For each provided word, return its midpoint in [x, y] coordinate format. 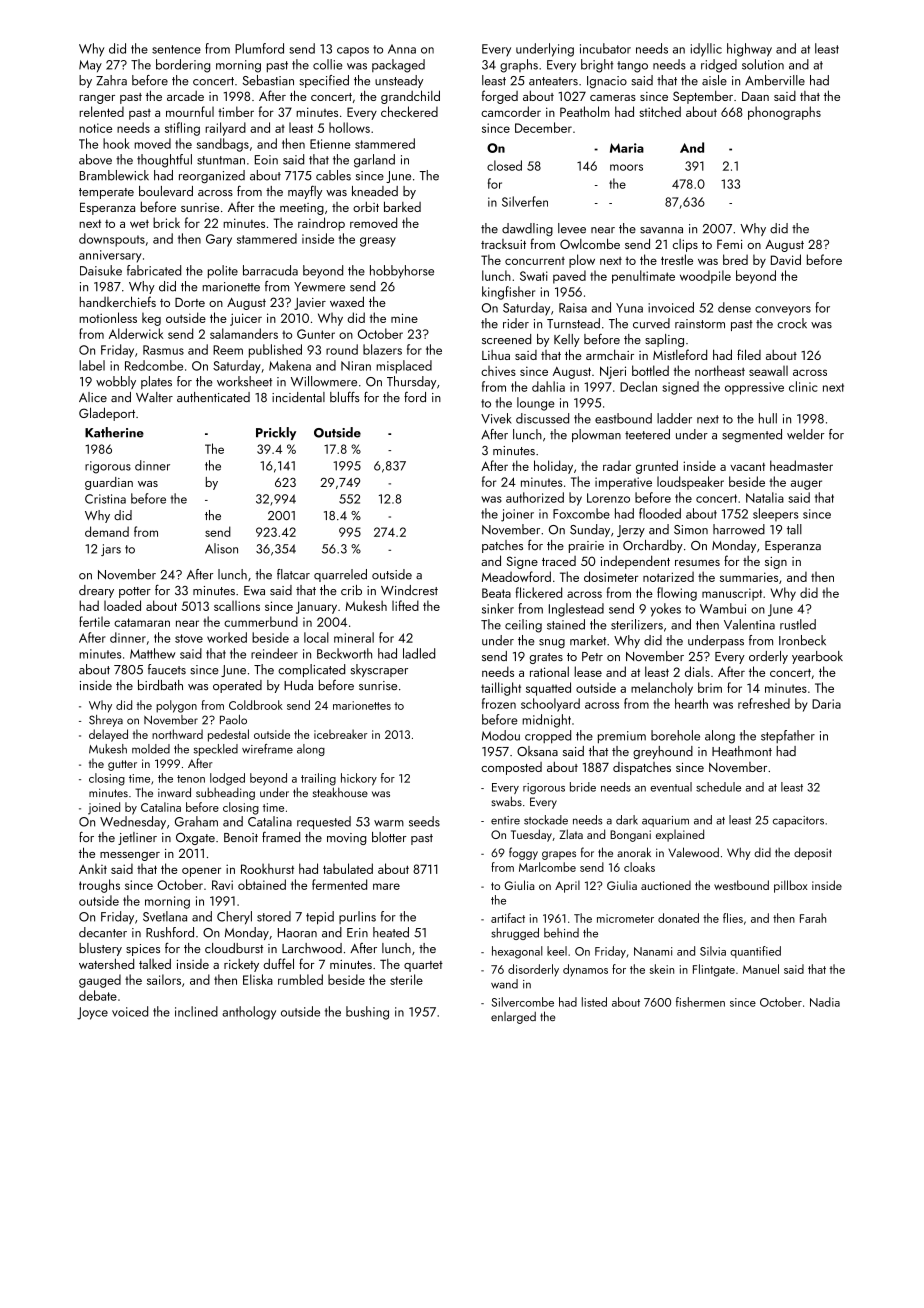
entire [505, 820]
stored [274, 916]
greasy [378, 242]
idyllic [706, 50]
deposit [813, 853]
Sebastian [268, 80]
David [786, 259]
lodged [227, 779]
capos [353, 52]
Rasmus [163, 350]
